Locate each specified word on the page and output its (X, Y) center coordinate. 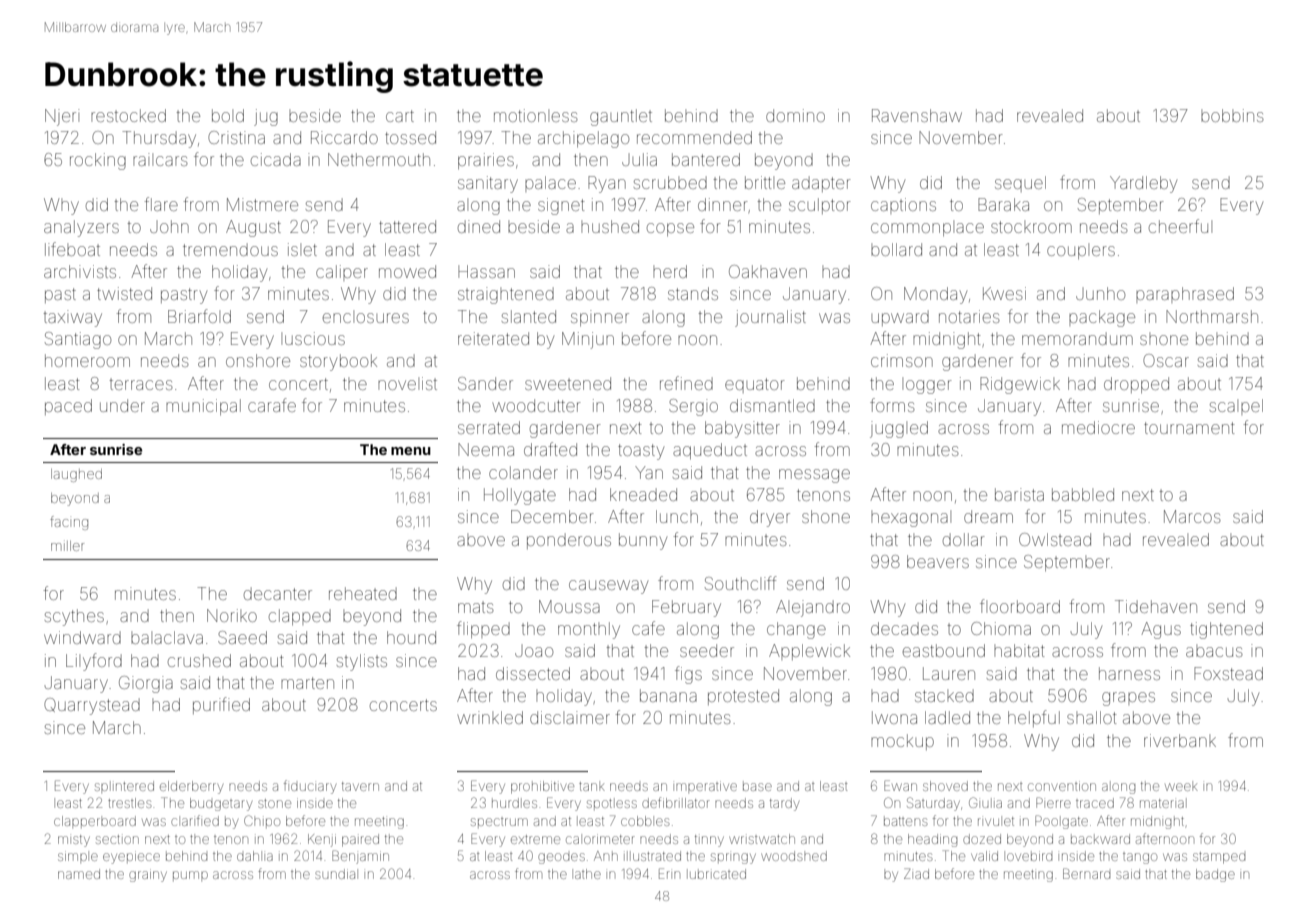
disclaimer (570, 717)
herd (670, 271)
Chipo (262, 821)
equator (755, 385)
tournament (1189, 428)
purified (221, 705)
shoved (945, 786)
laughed (76, 475)
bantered (706, 159)
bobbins (1232, 115)
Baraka (1003, 204)
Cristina (236, 137)
